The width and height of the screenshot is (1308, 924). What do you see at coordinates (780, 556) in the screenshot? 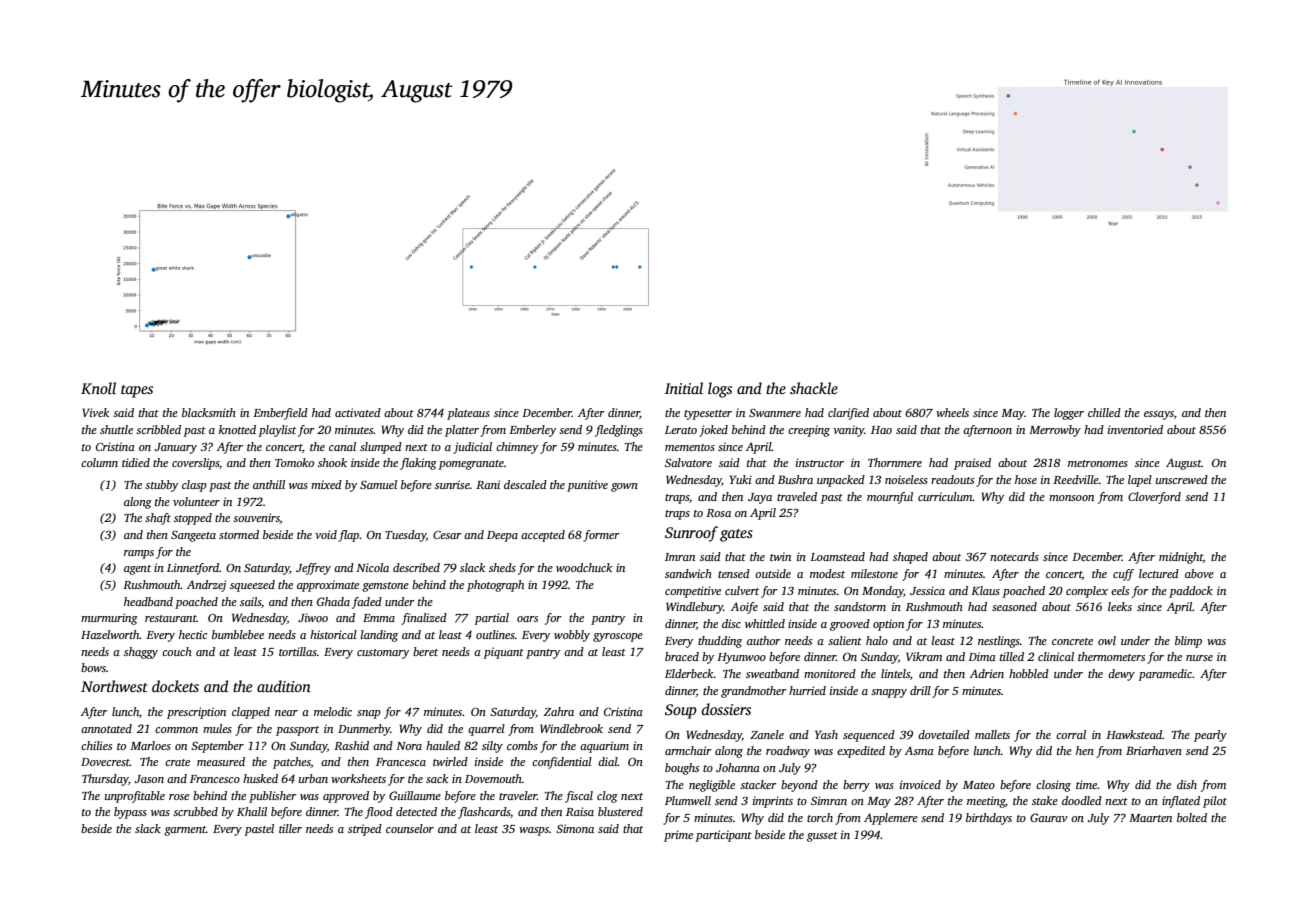
I see `twin` at bounding box center [780, 556].
